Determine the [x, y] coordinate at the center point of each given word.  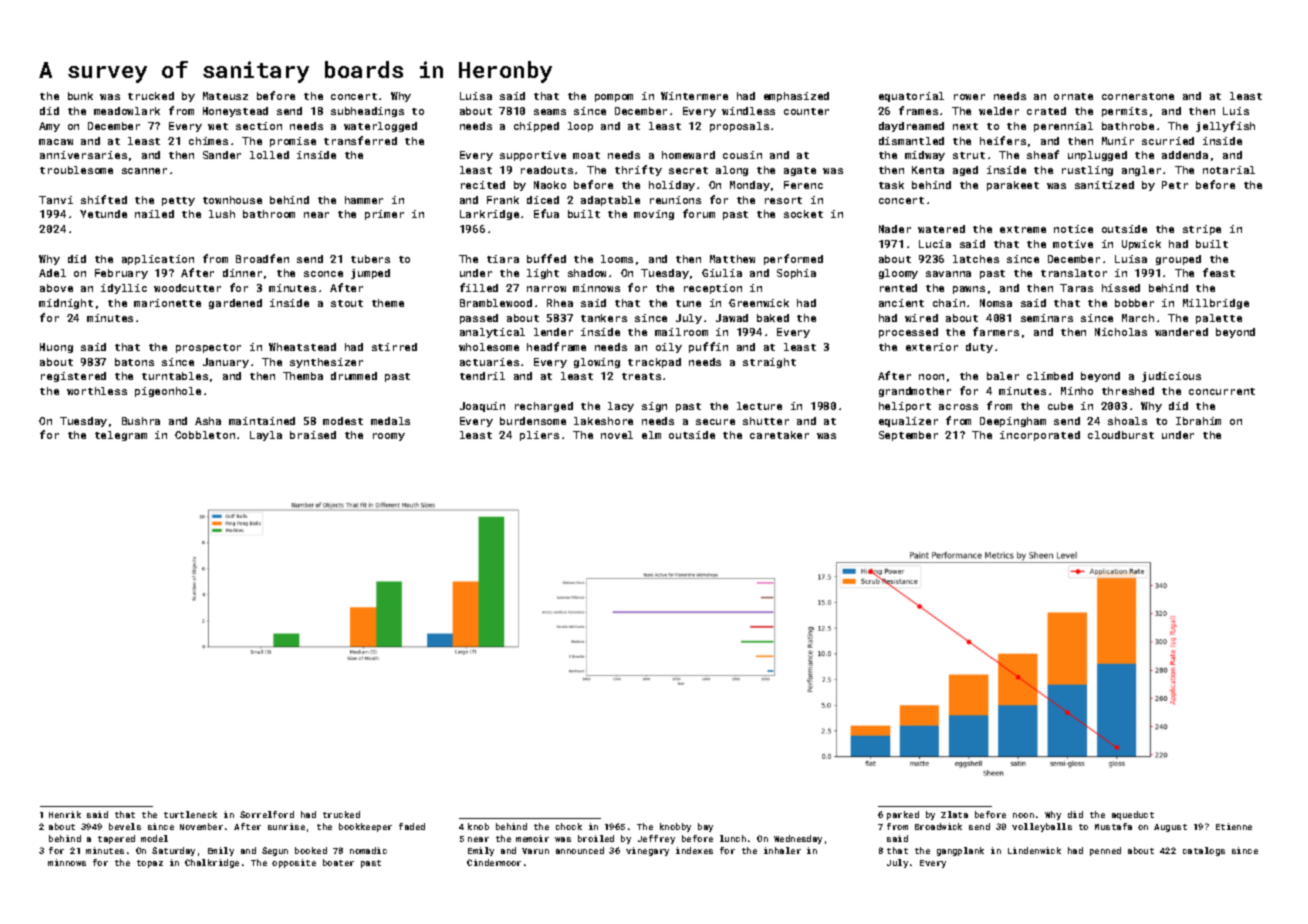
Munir [1118, 141]
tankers [604, 318]
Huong [56, 348]
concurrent [1222, 391]
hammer [364, 200]
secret [688, 170]
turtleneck [190, 814]
